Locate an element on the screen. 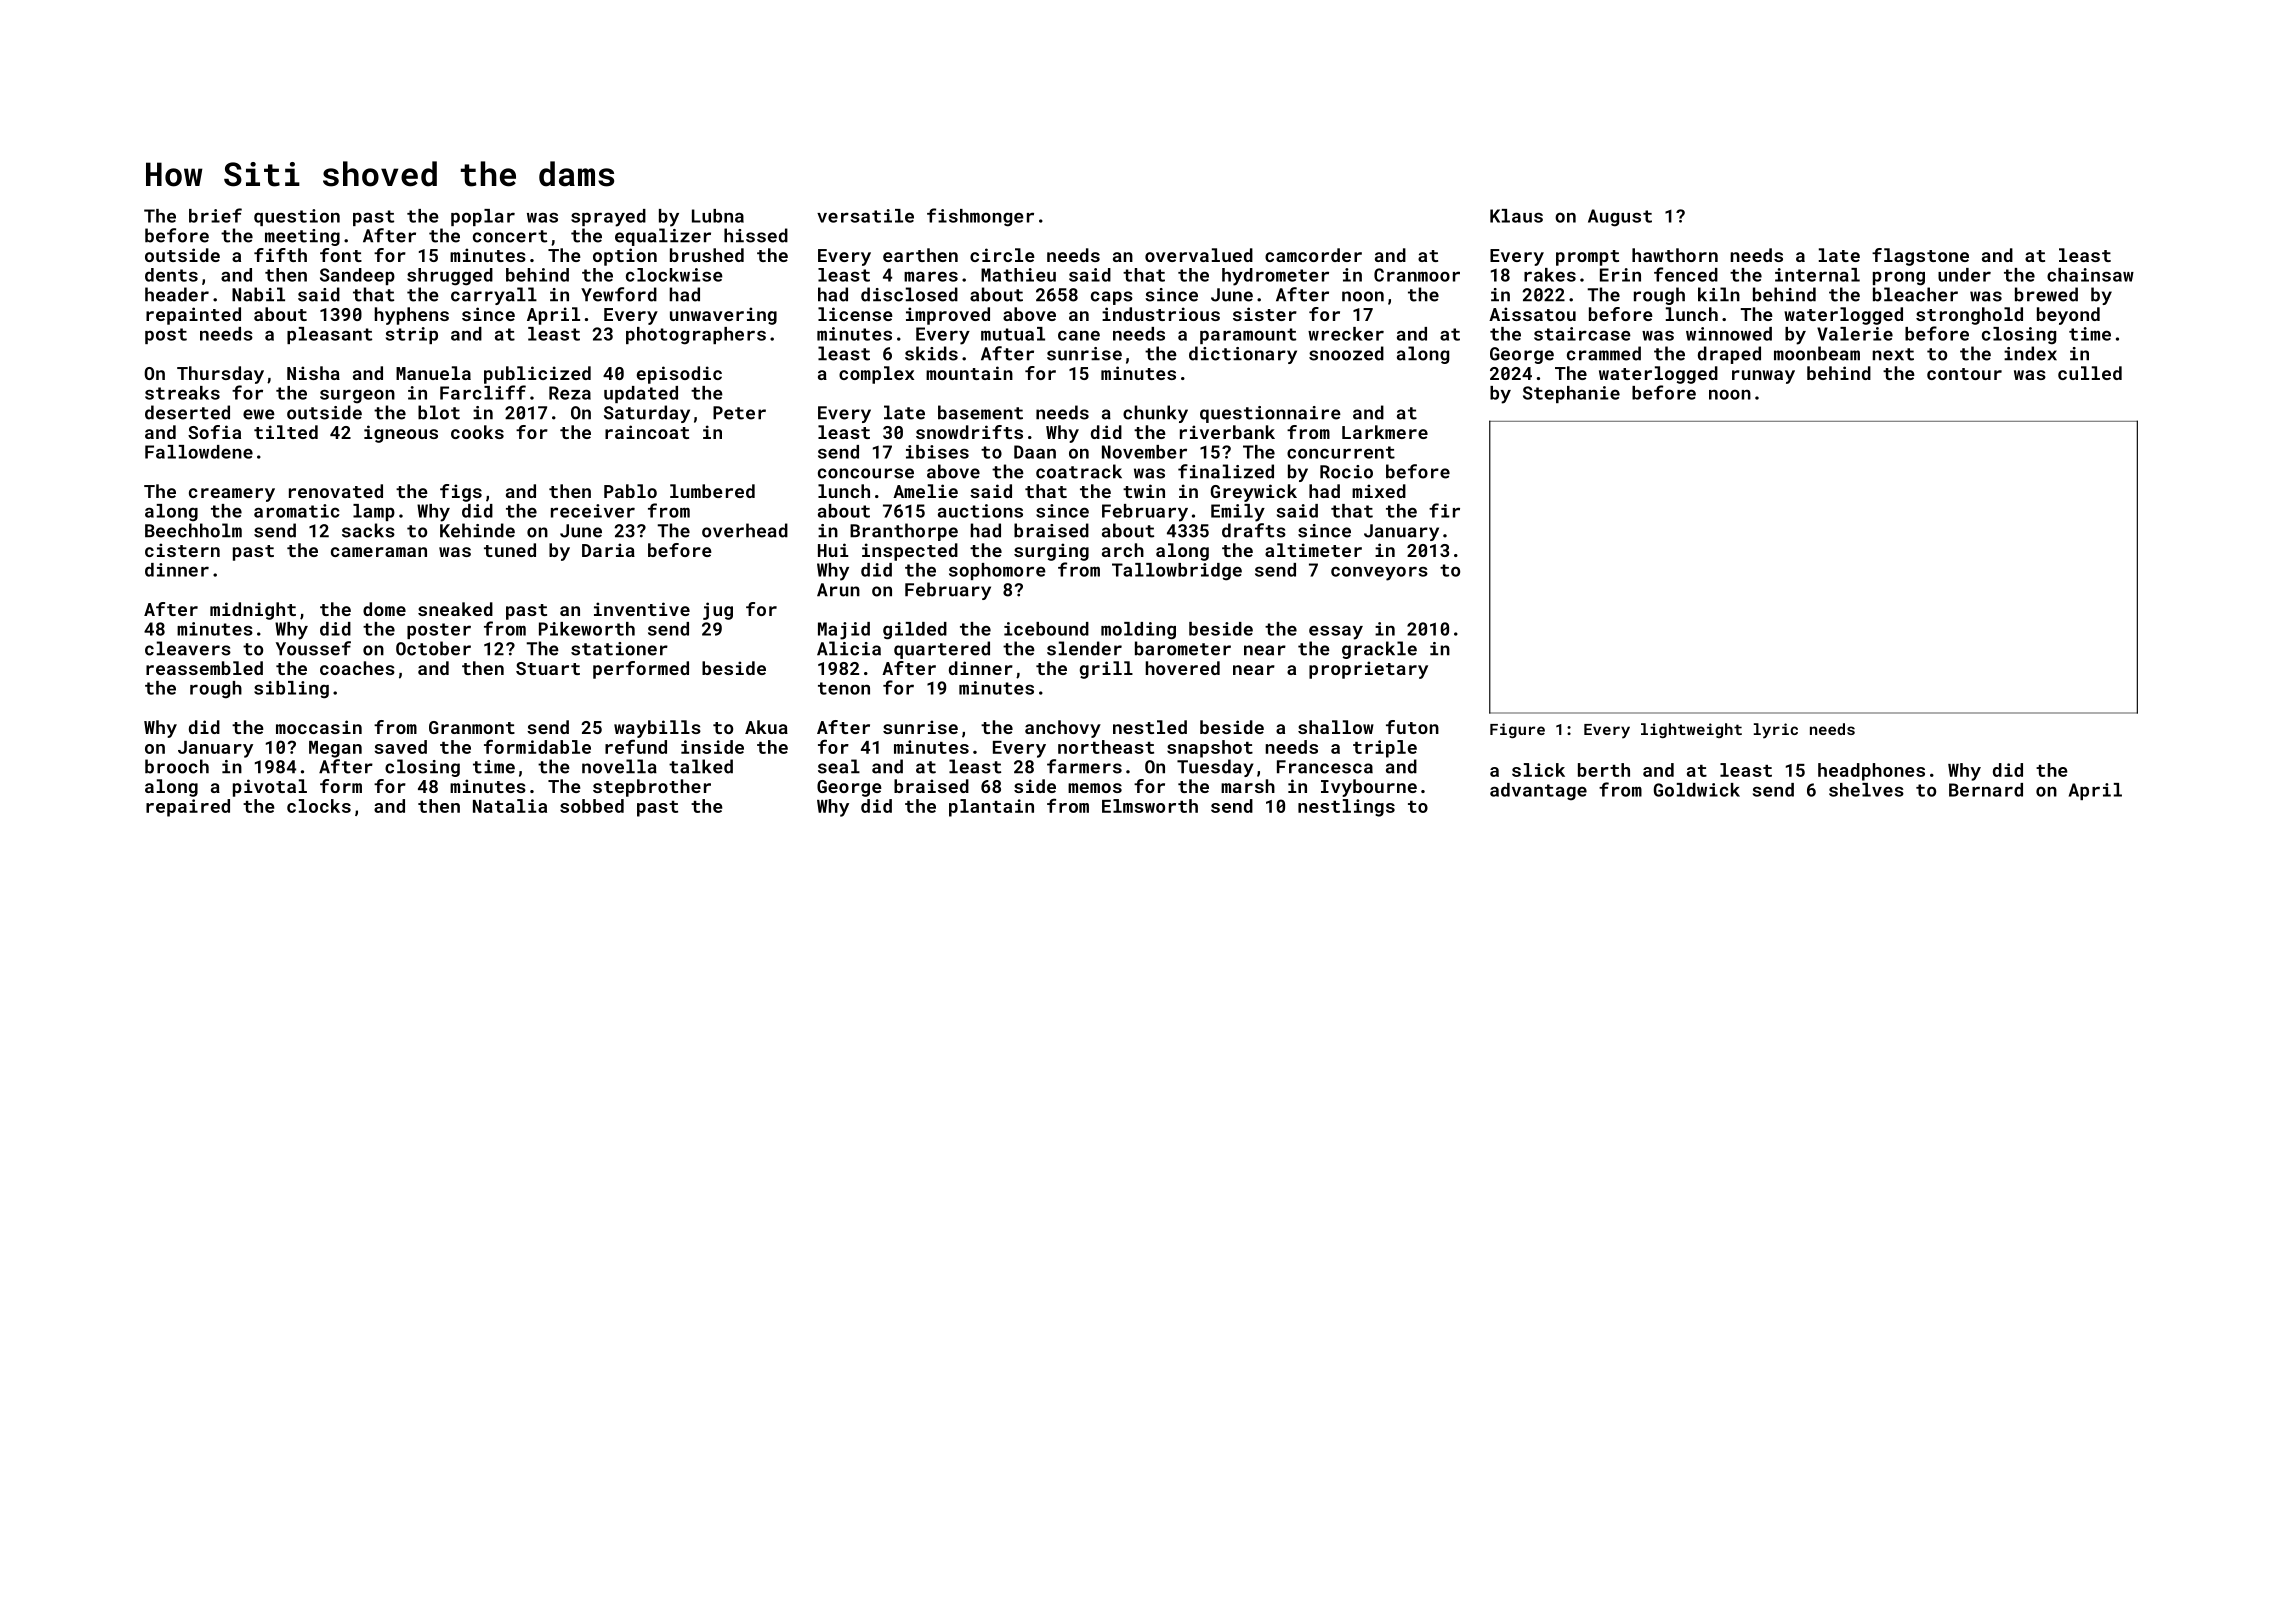  skids is located at coordinates (931, 353).
